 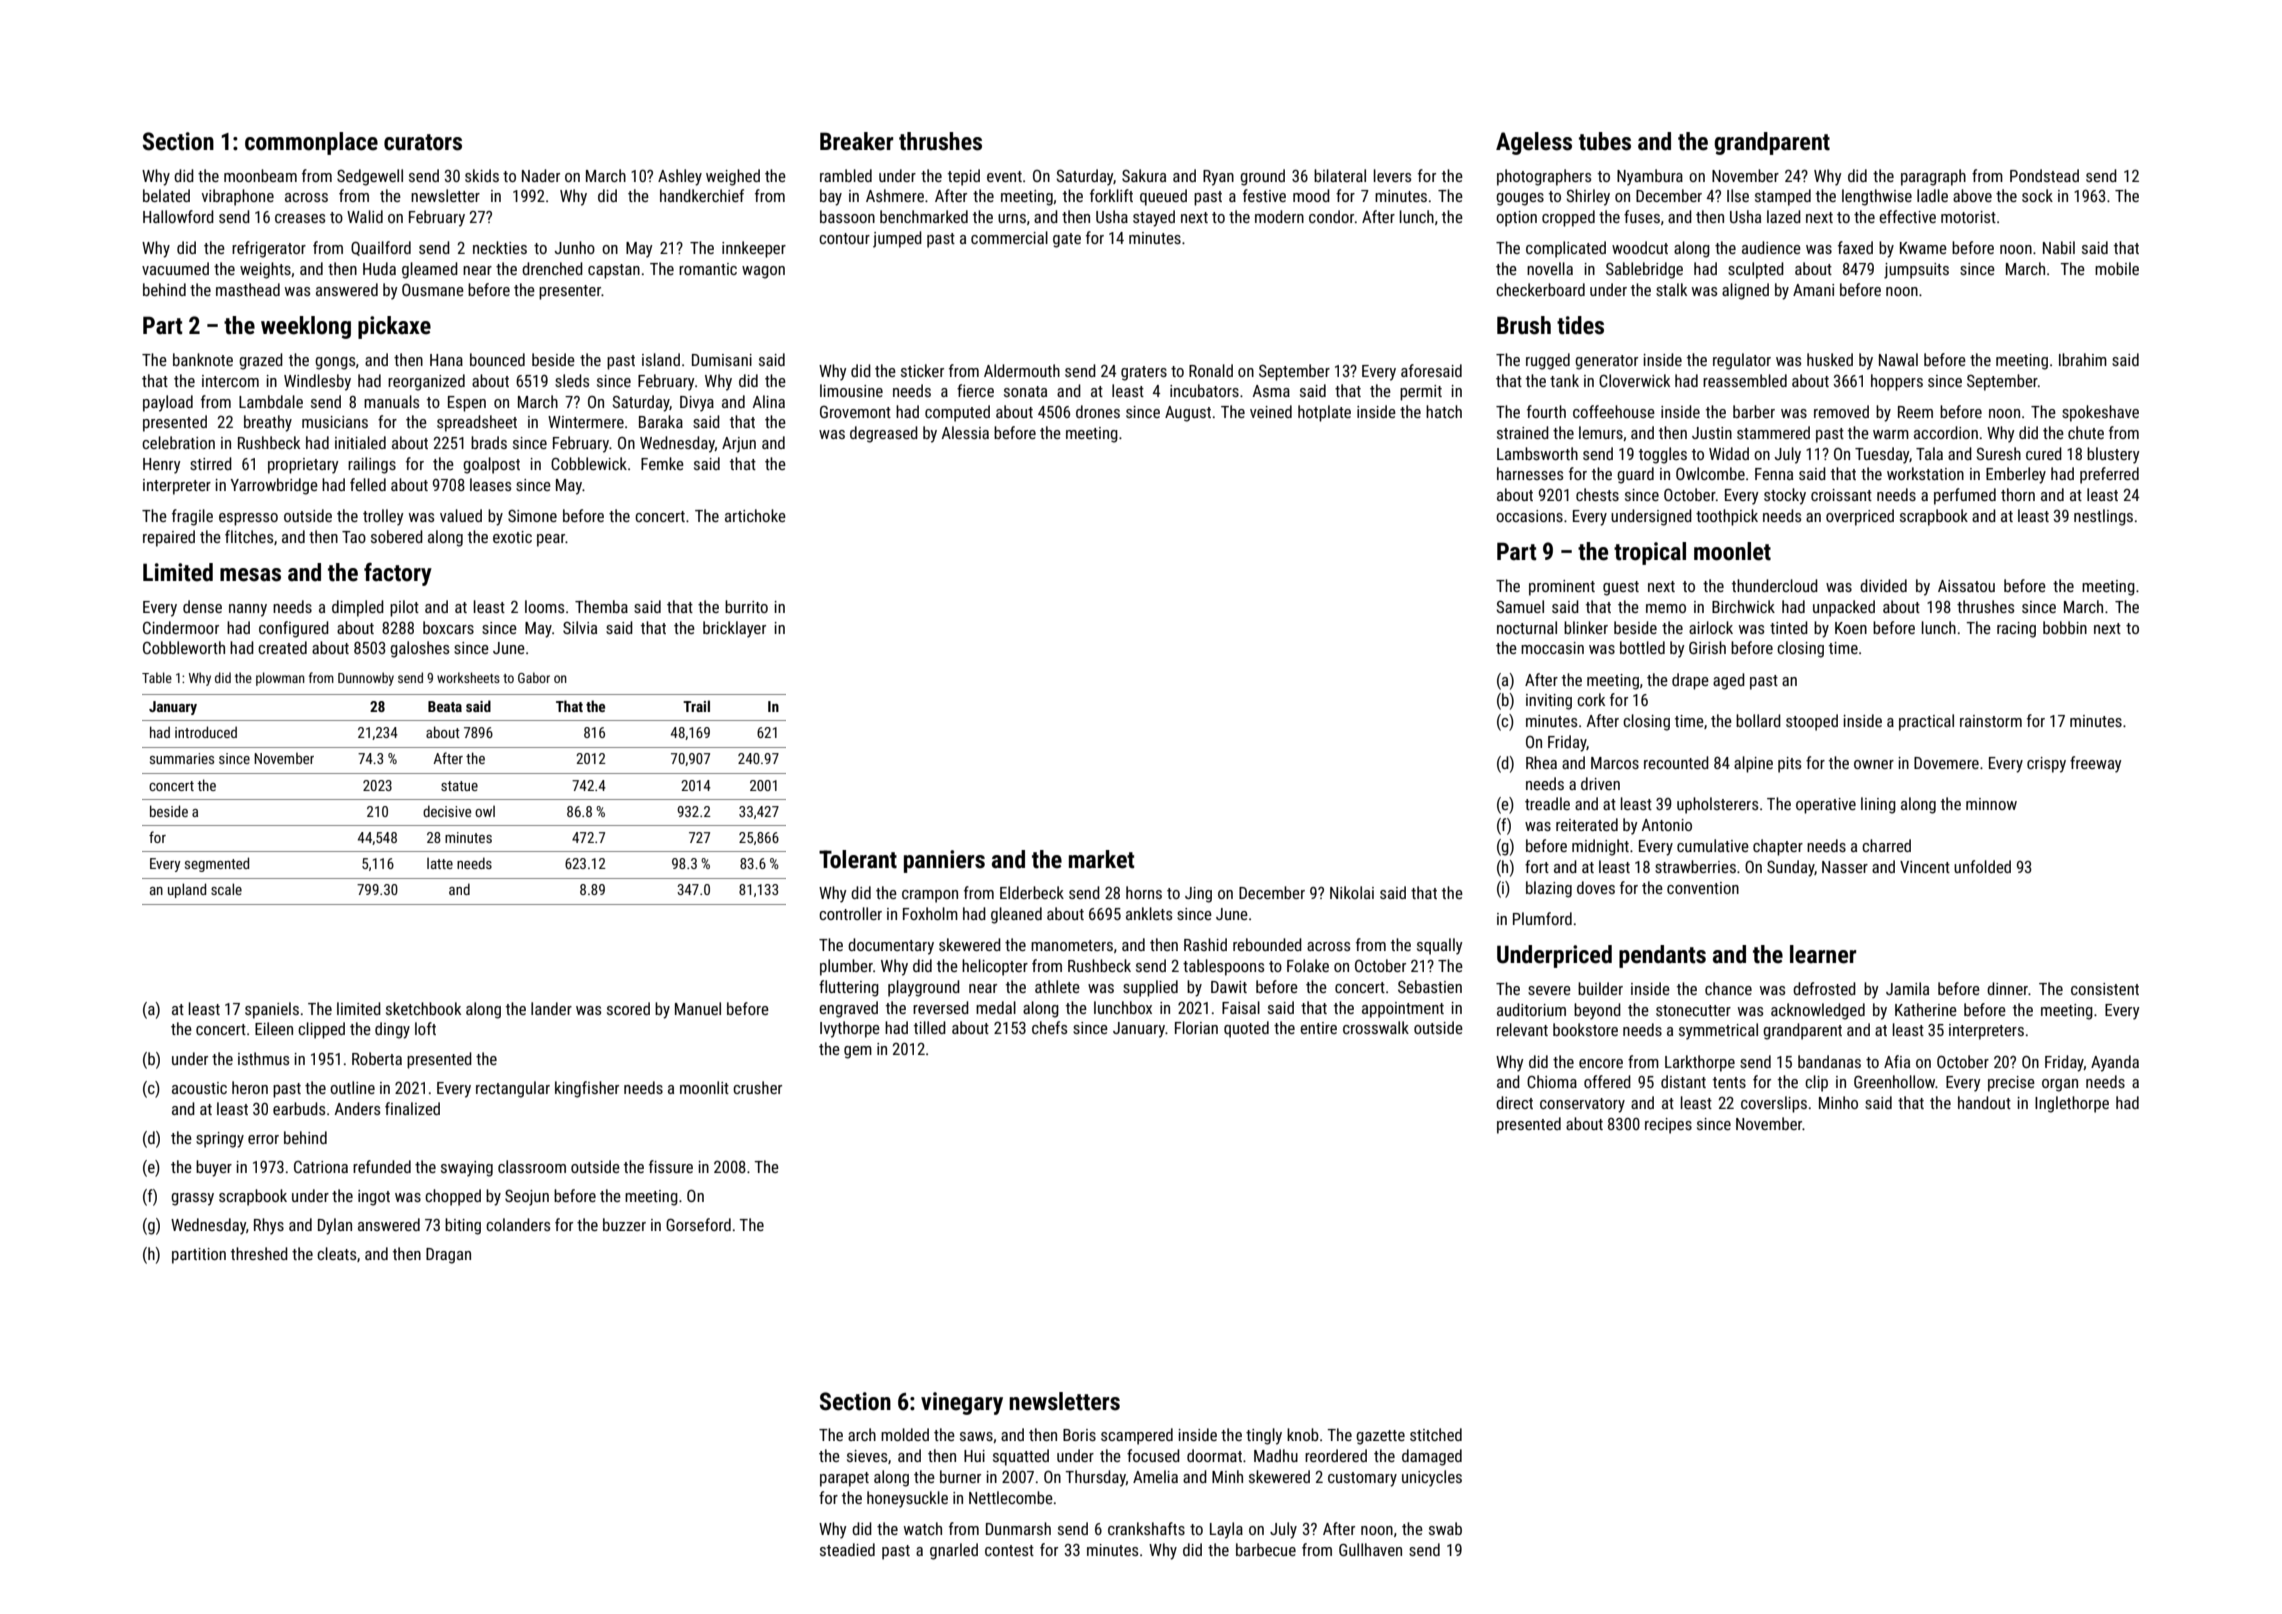 I want to click on steadied, so click(x=847, y=1549).
